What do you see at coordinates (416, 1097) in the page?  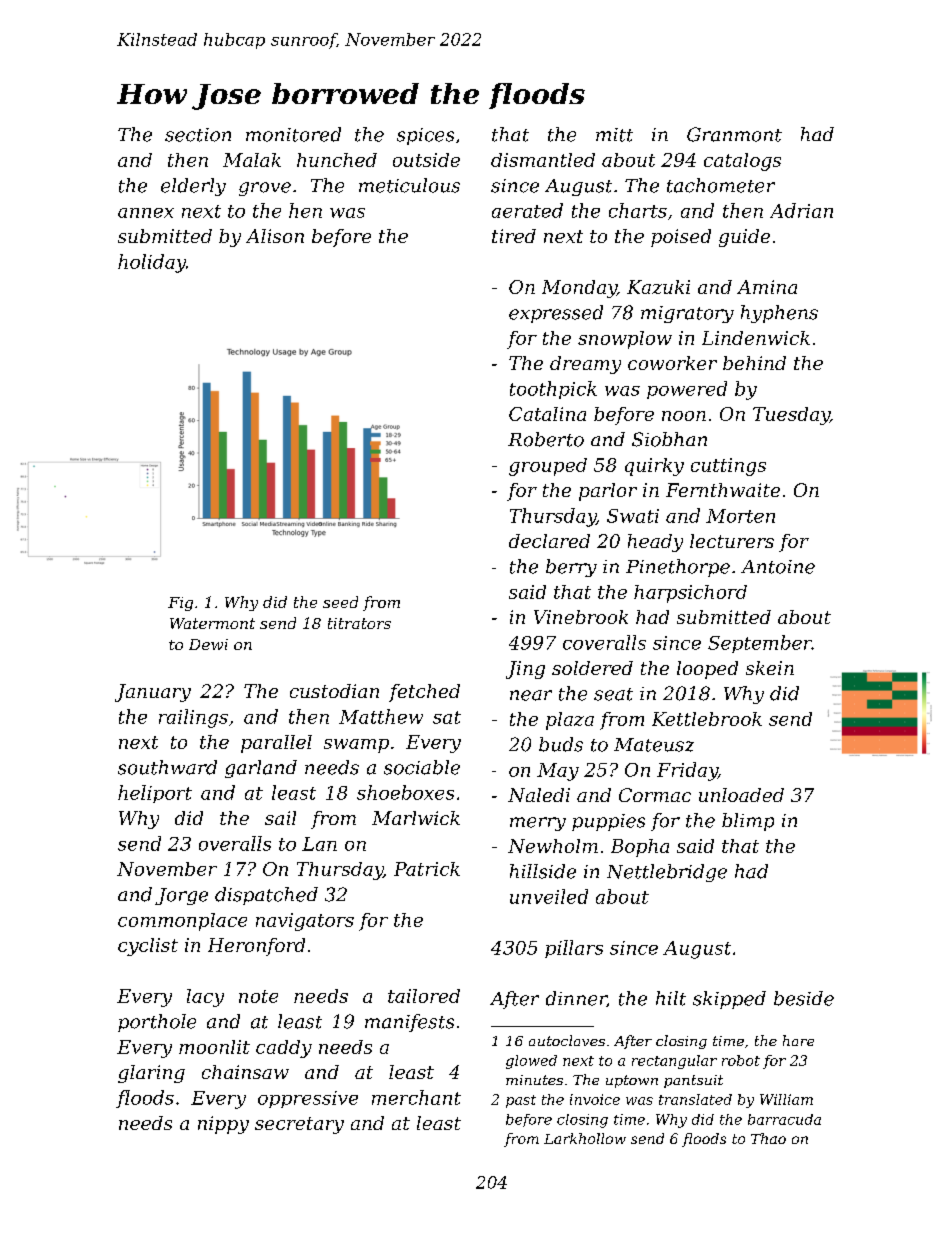 I see `merchant` at bounding box center [416, 1097].
